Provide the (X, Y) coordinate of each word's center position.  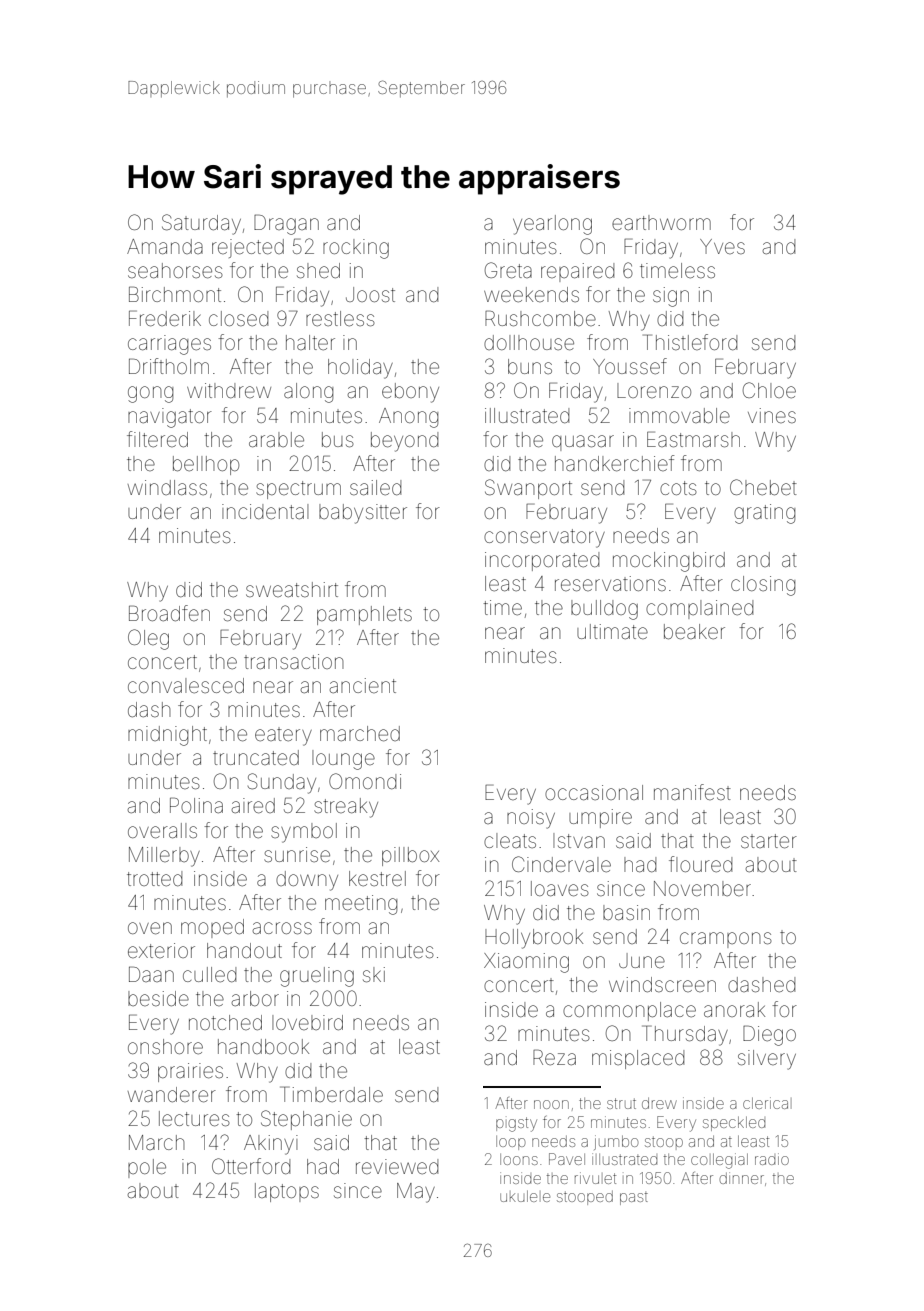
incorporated (542, 561)
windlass (167, 487)
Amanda (165, 246)
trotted (154, 878)
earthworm (661, 223)
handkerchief (614, 463)
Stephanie (306, 1120)
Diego (769, 1035)
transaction (294, 661)
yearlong (552, 225)
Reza (554, 1057)
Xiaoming (526, 963)
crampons (726, 940)
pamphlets (364, 615)
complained (699, 609)
